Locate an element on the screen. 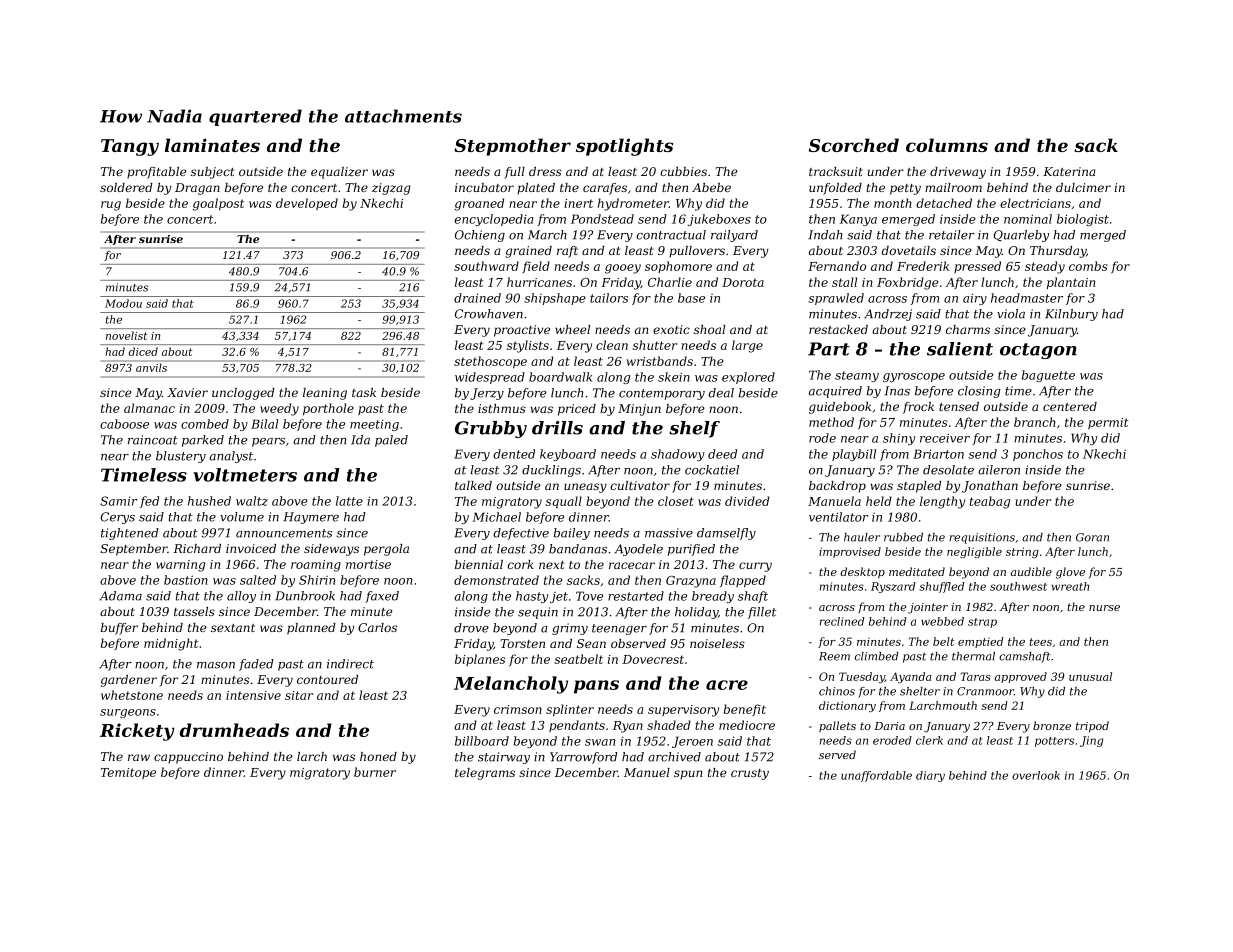  biennial is located at coordinates (479, 564).
